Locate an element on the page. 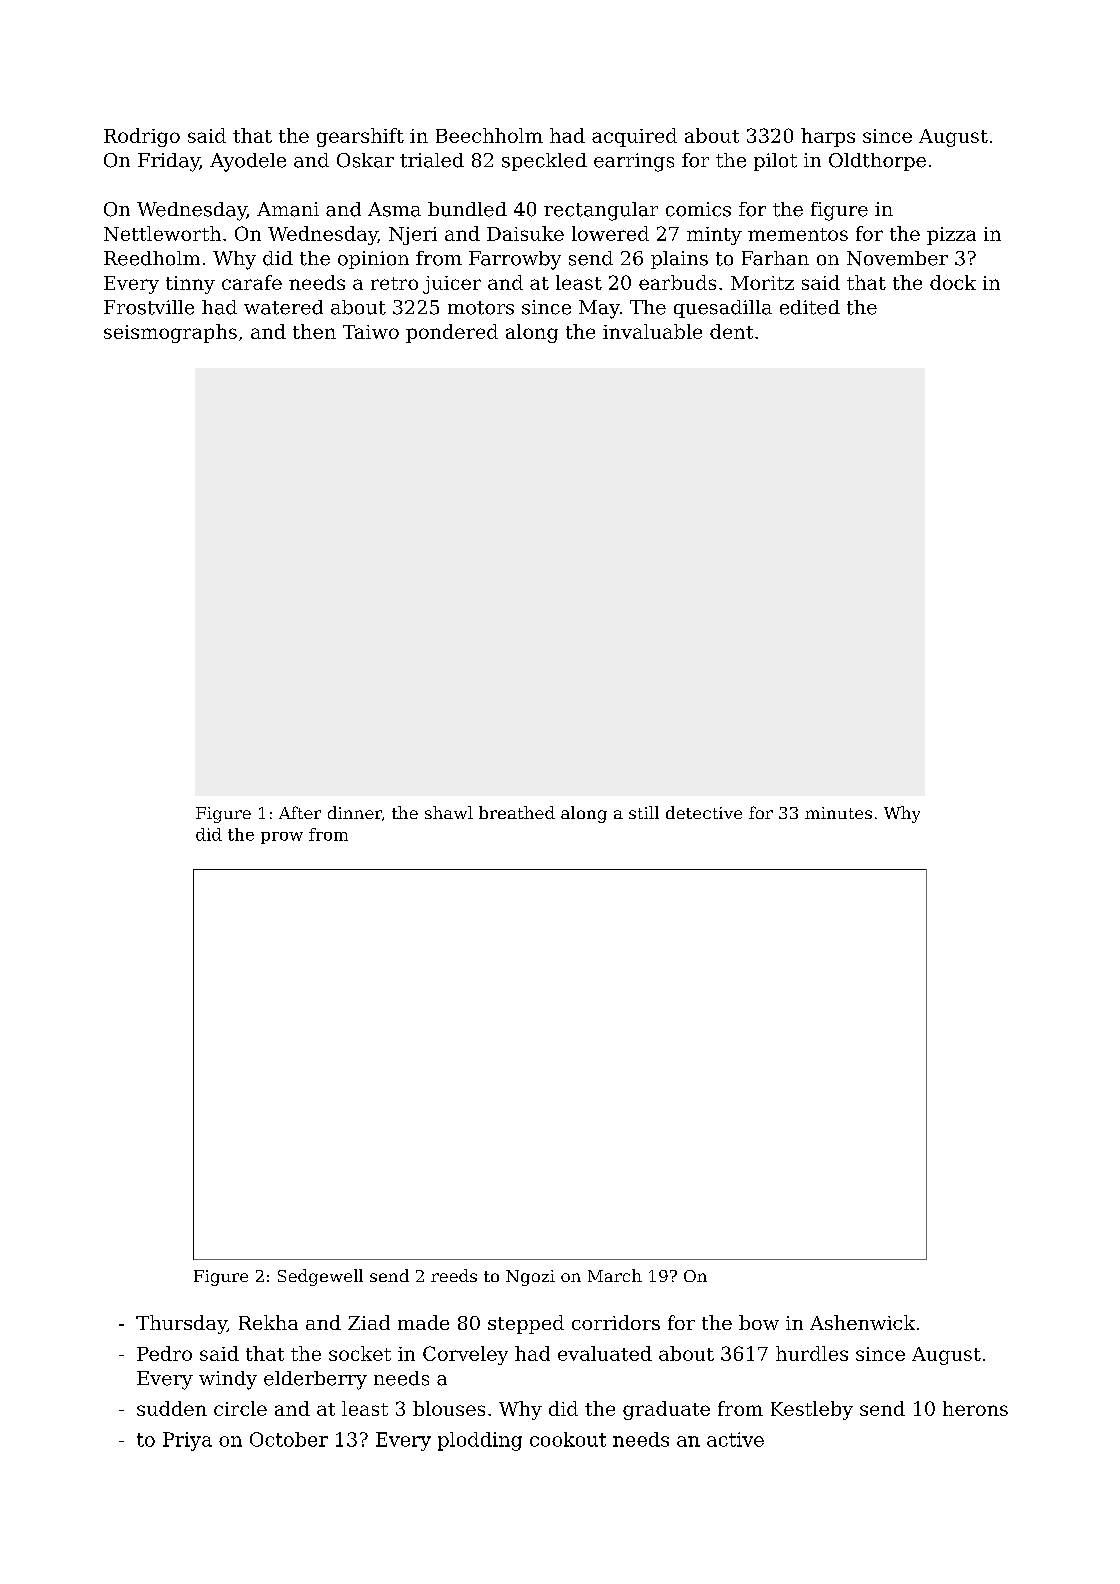  March is located at coordinates (615, 1275).
